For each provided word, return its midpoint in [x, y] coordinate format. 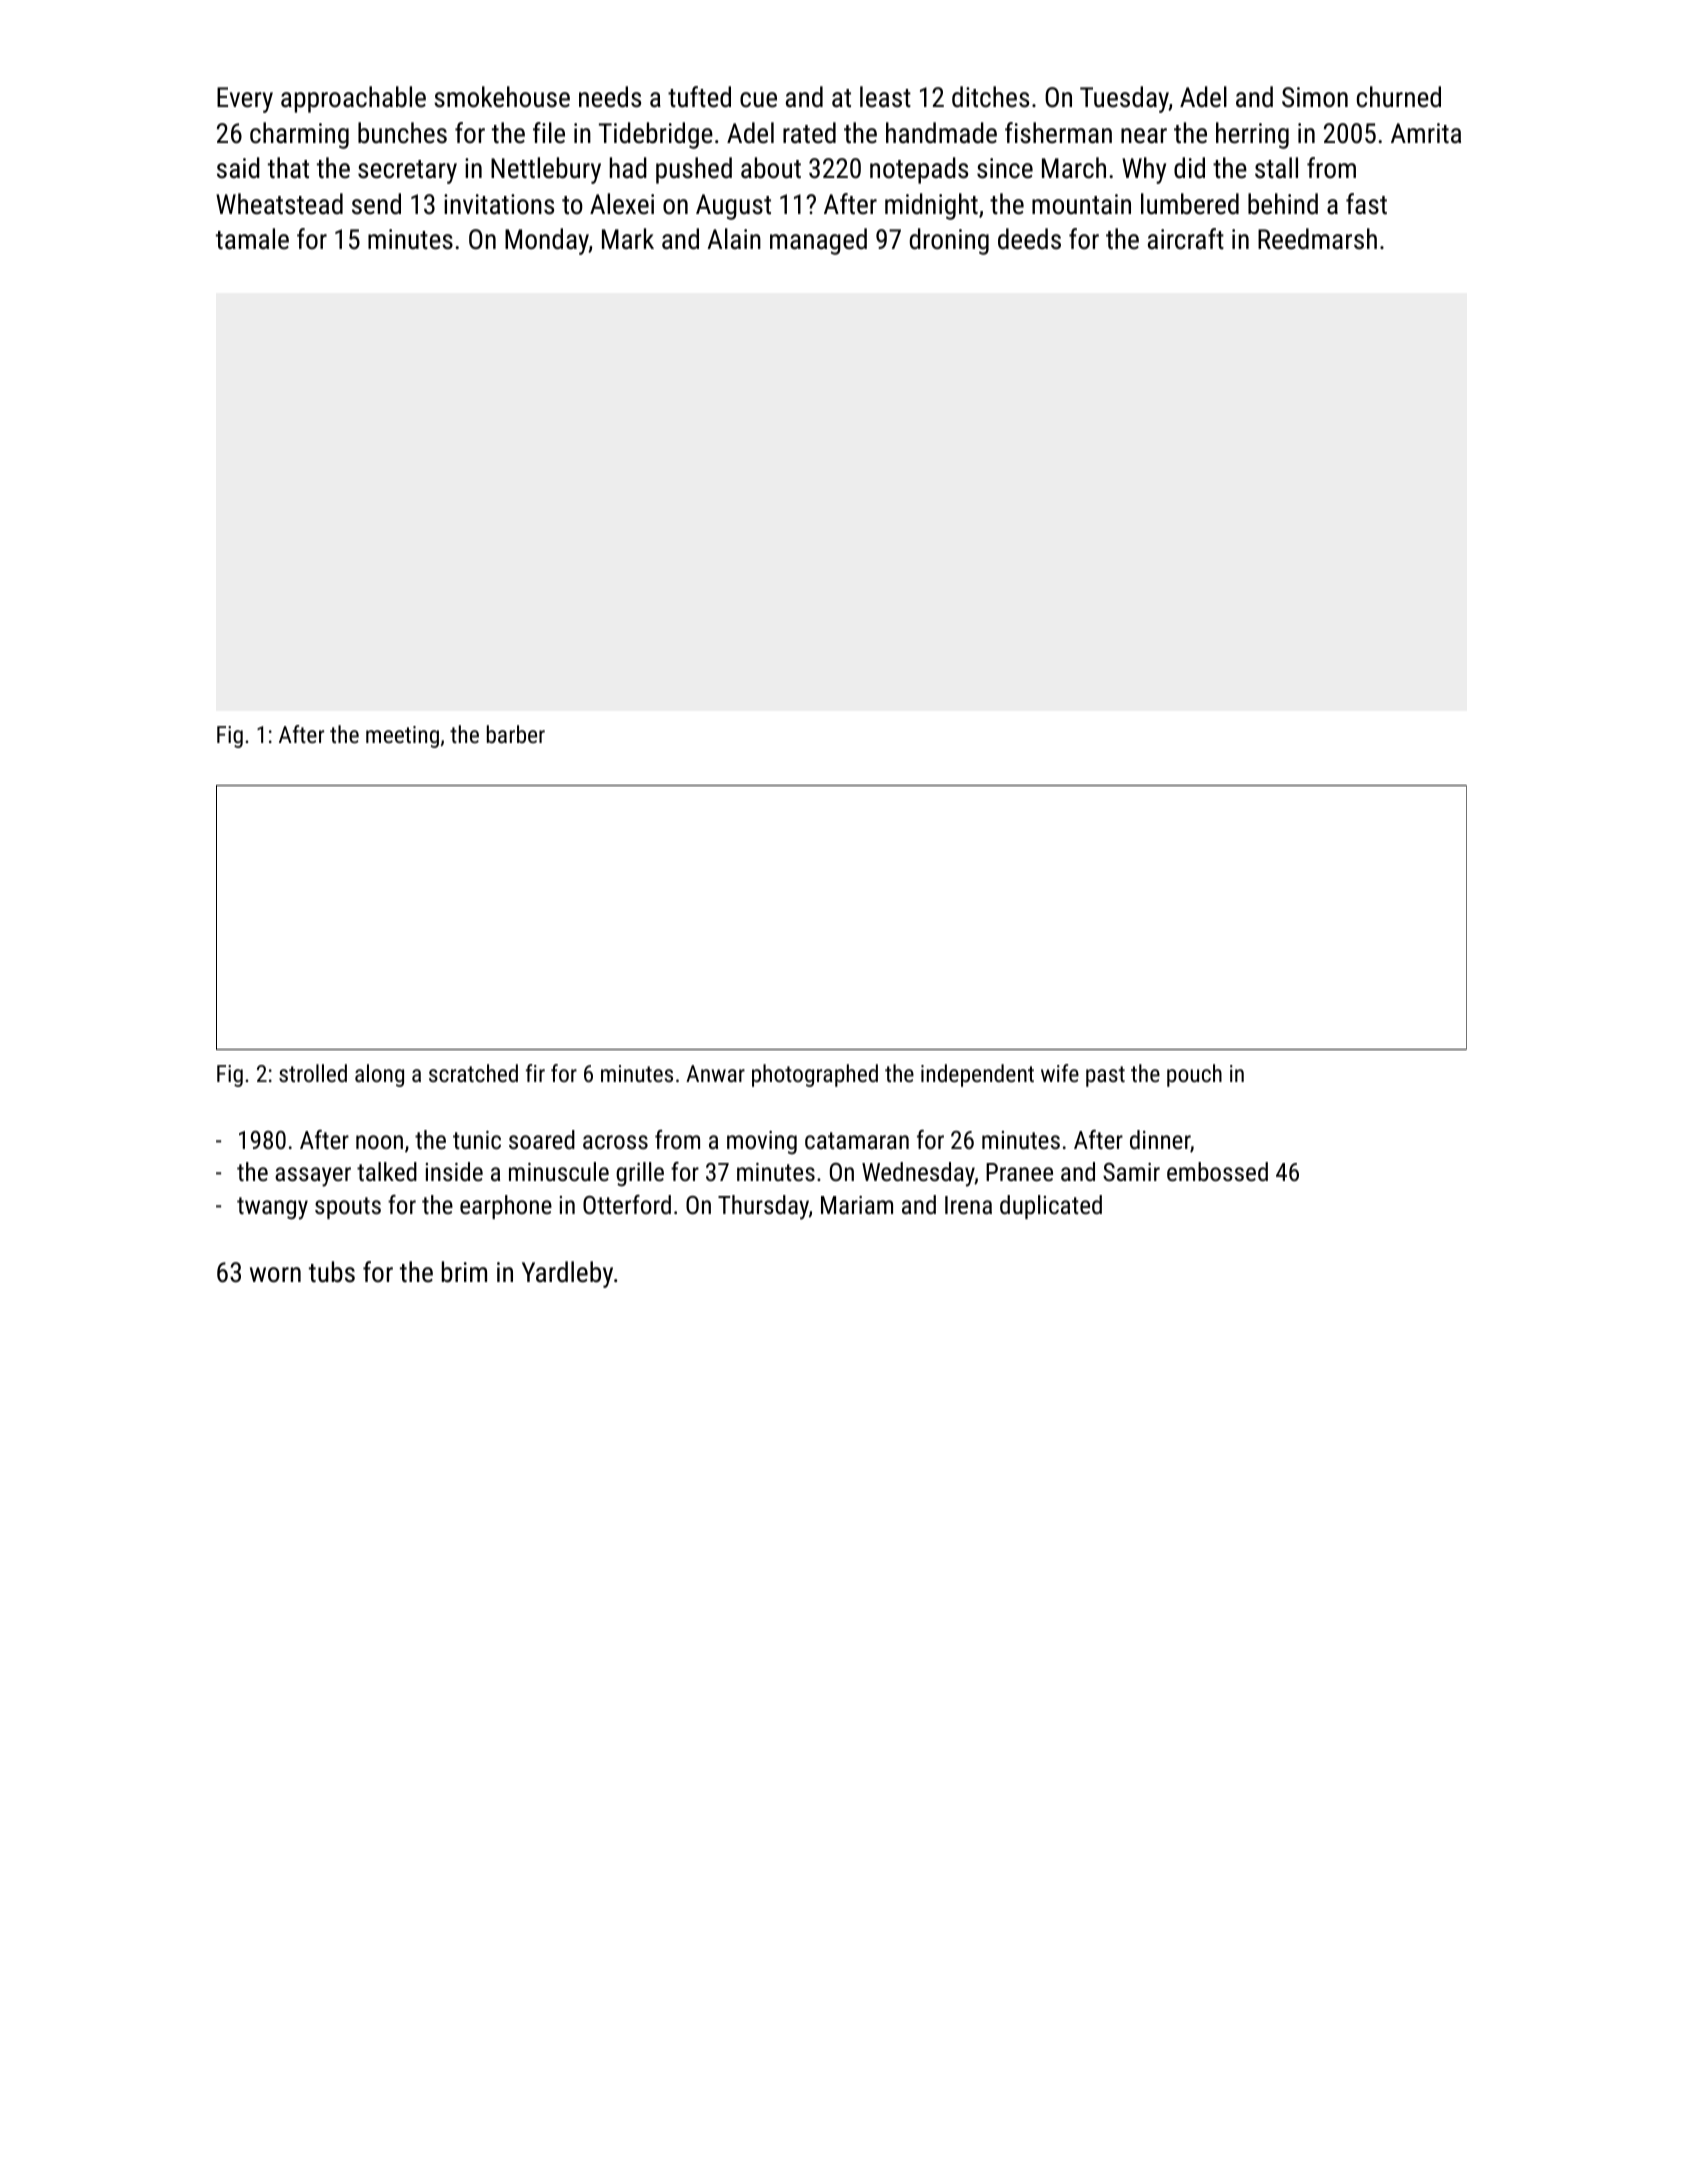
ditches [990, 97]
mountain [1081, 204]
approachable [353, 99]
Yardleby [567, 1274]
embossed [1217, 1171]
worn [275, 1275]
